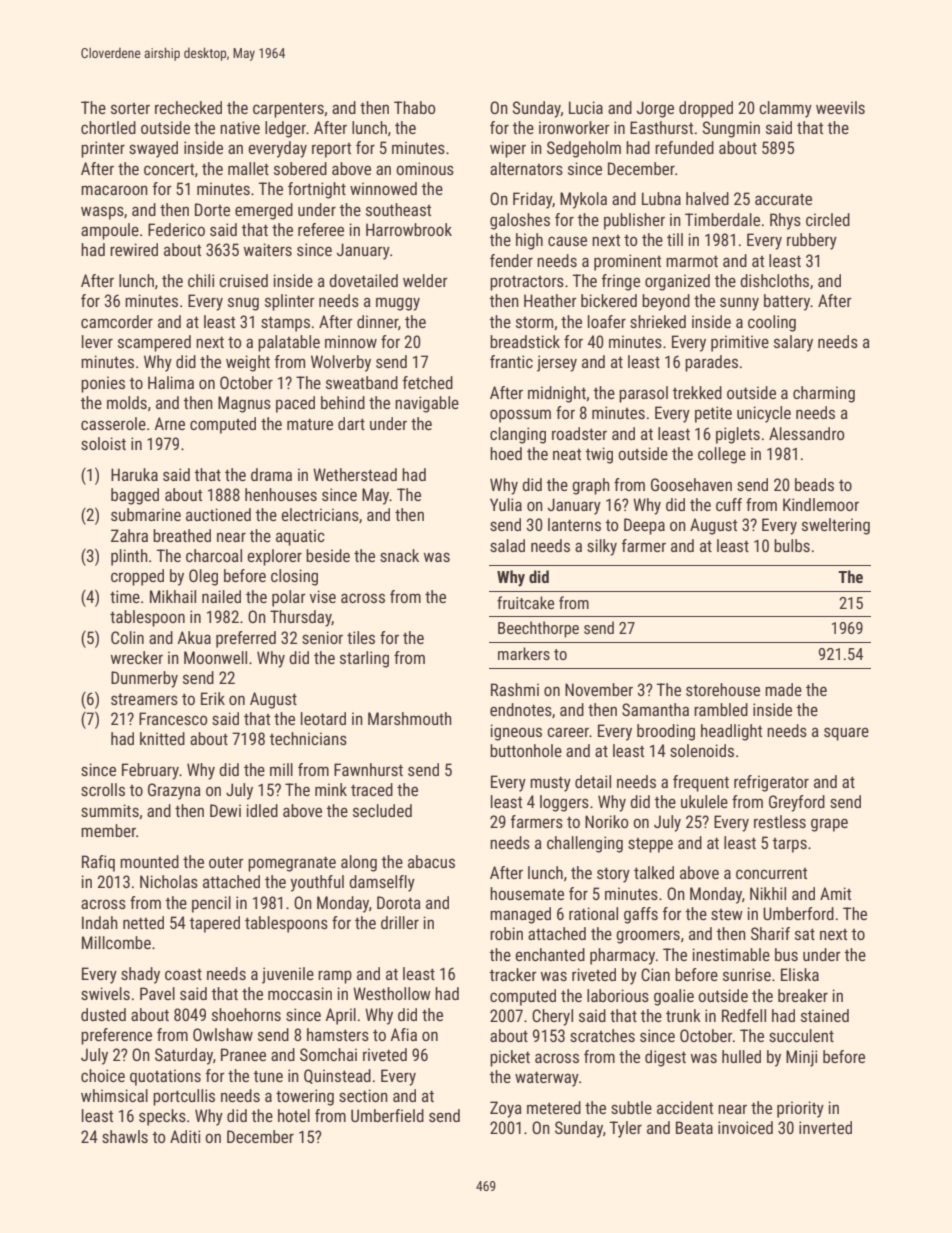  I want to click on circled, so click(828, 219).
